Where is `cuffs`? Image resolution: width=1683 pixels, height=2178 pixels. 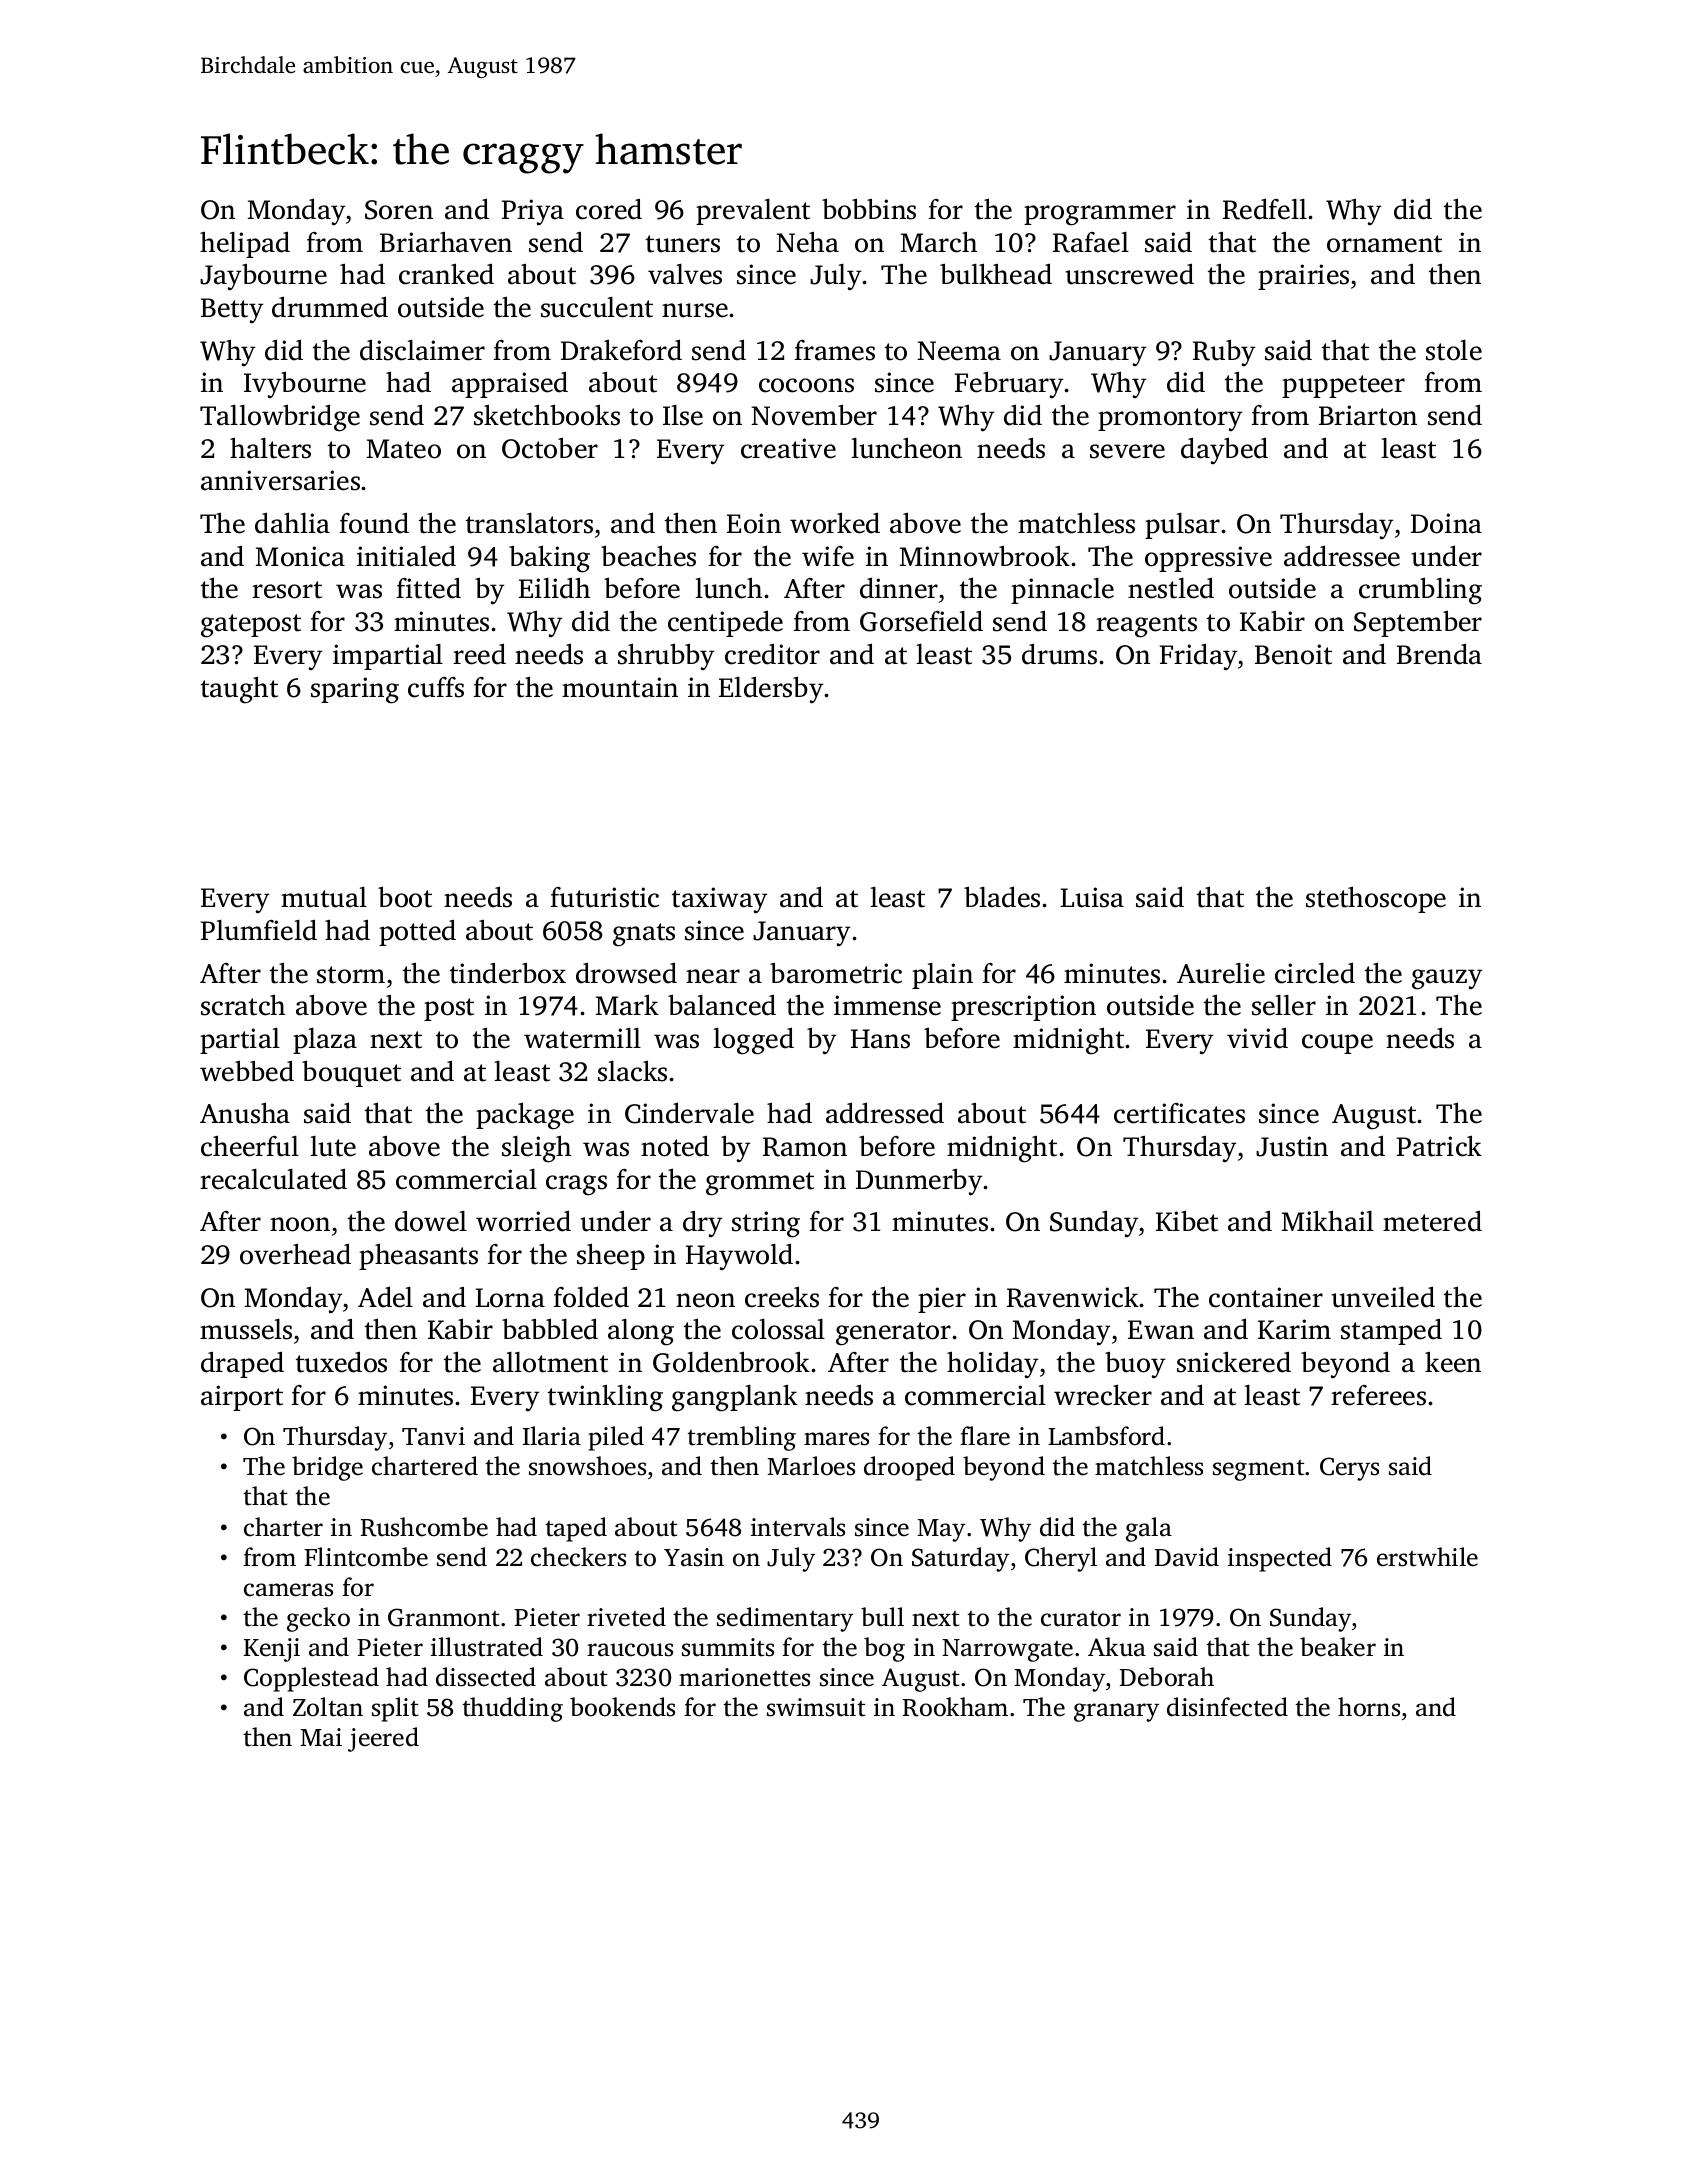 cuffs is located at coordinates (436, 687).
